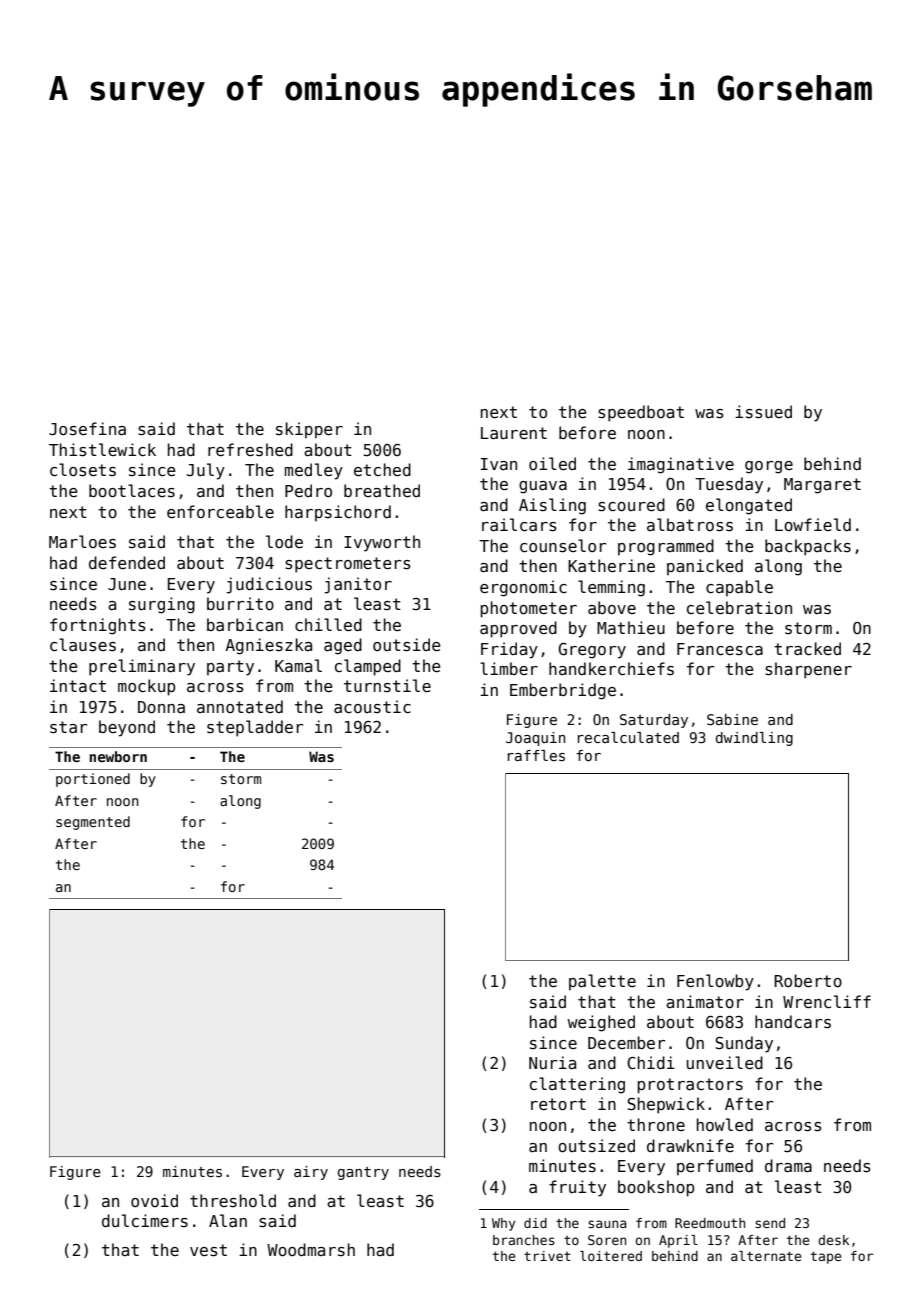 This screenshot has width=924, height=1308. What do you see at coordinates (602, 982) in the screenshot?
I see `palette` at bounding box center [602, 982].
